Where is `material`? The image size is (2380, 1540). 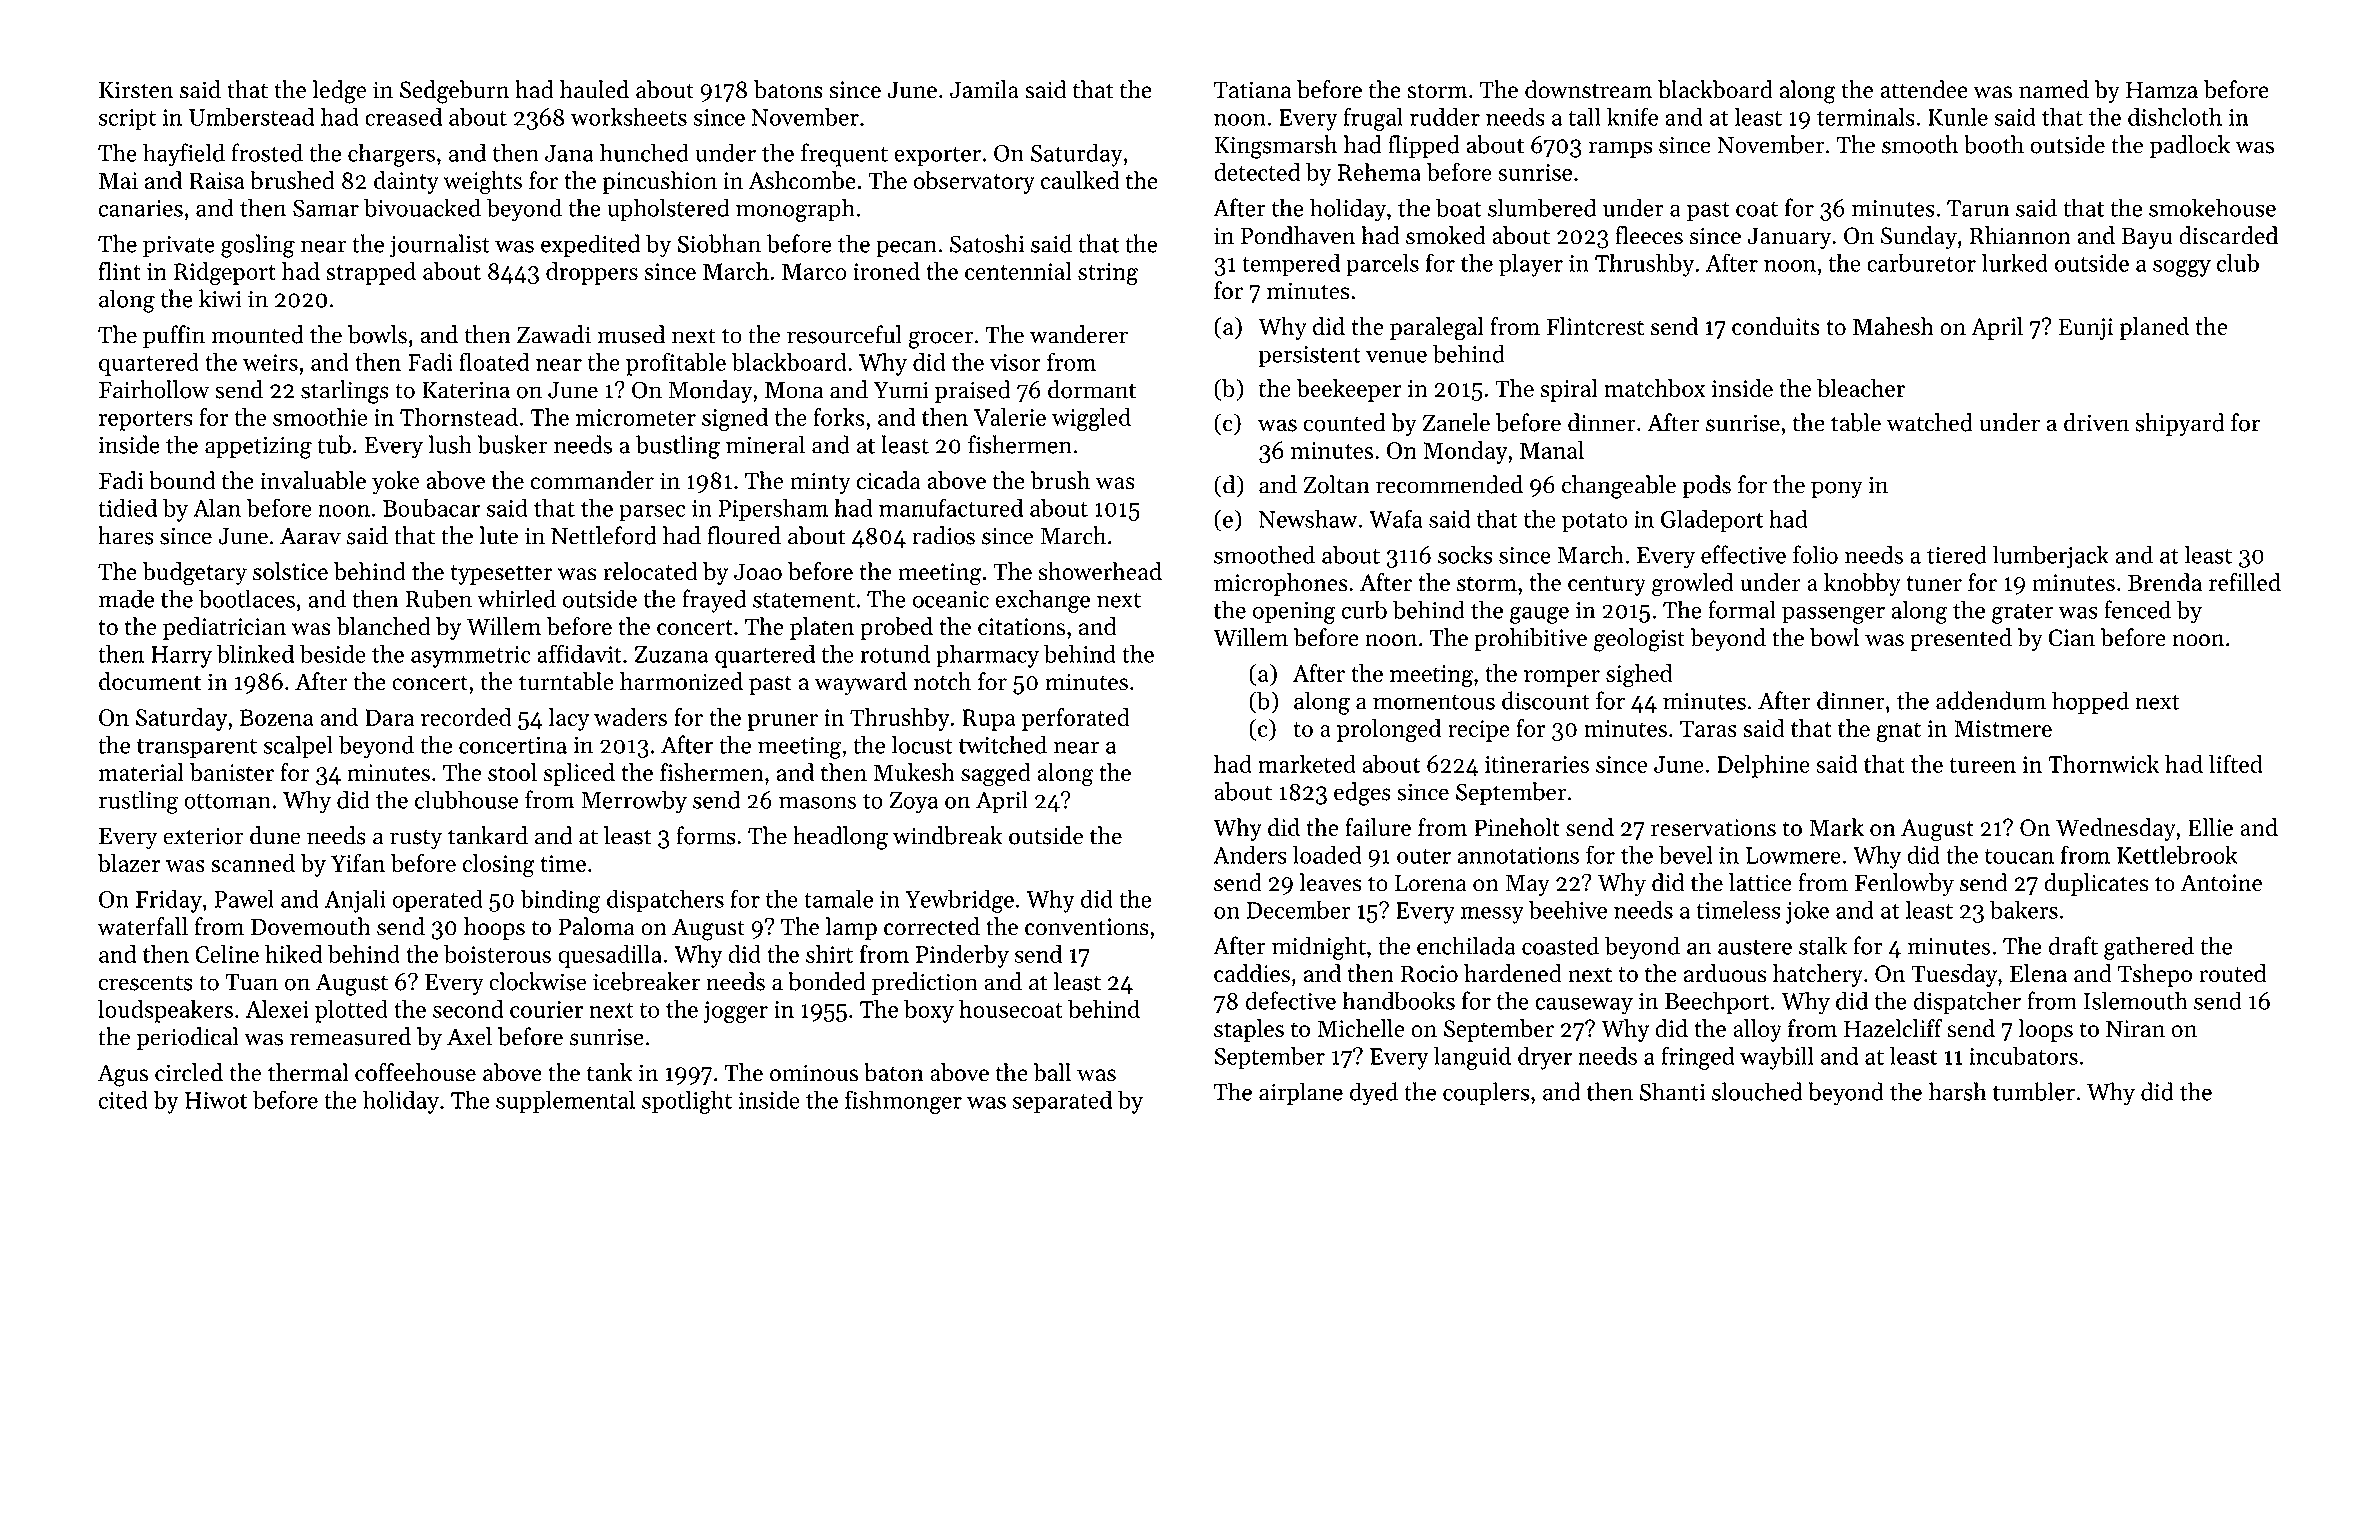
material is located at coordinates (141, 772).
